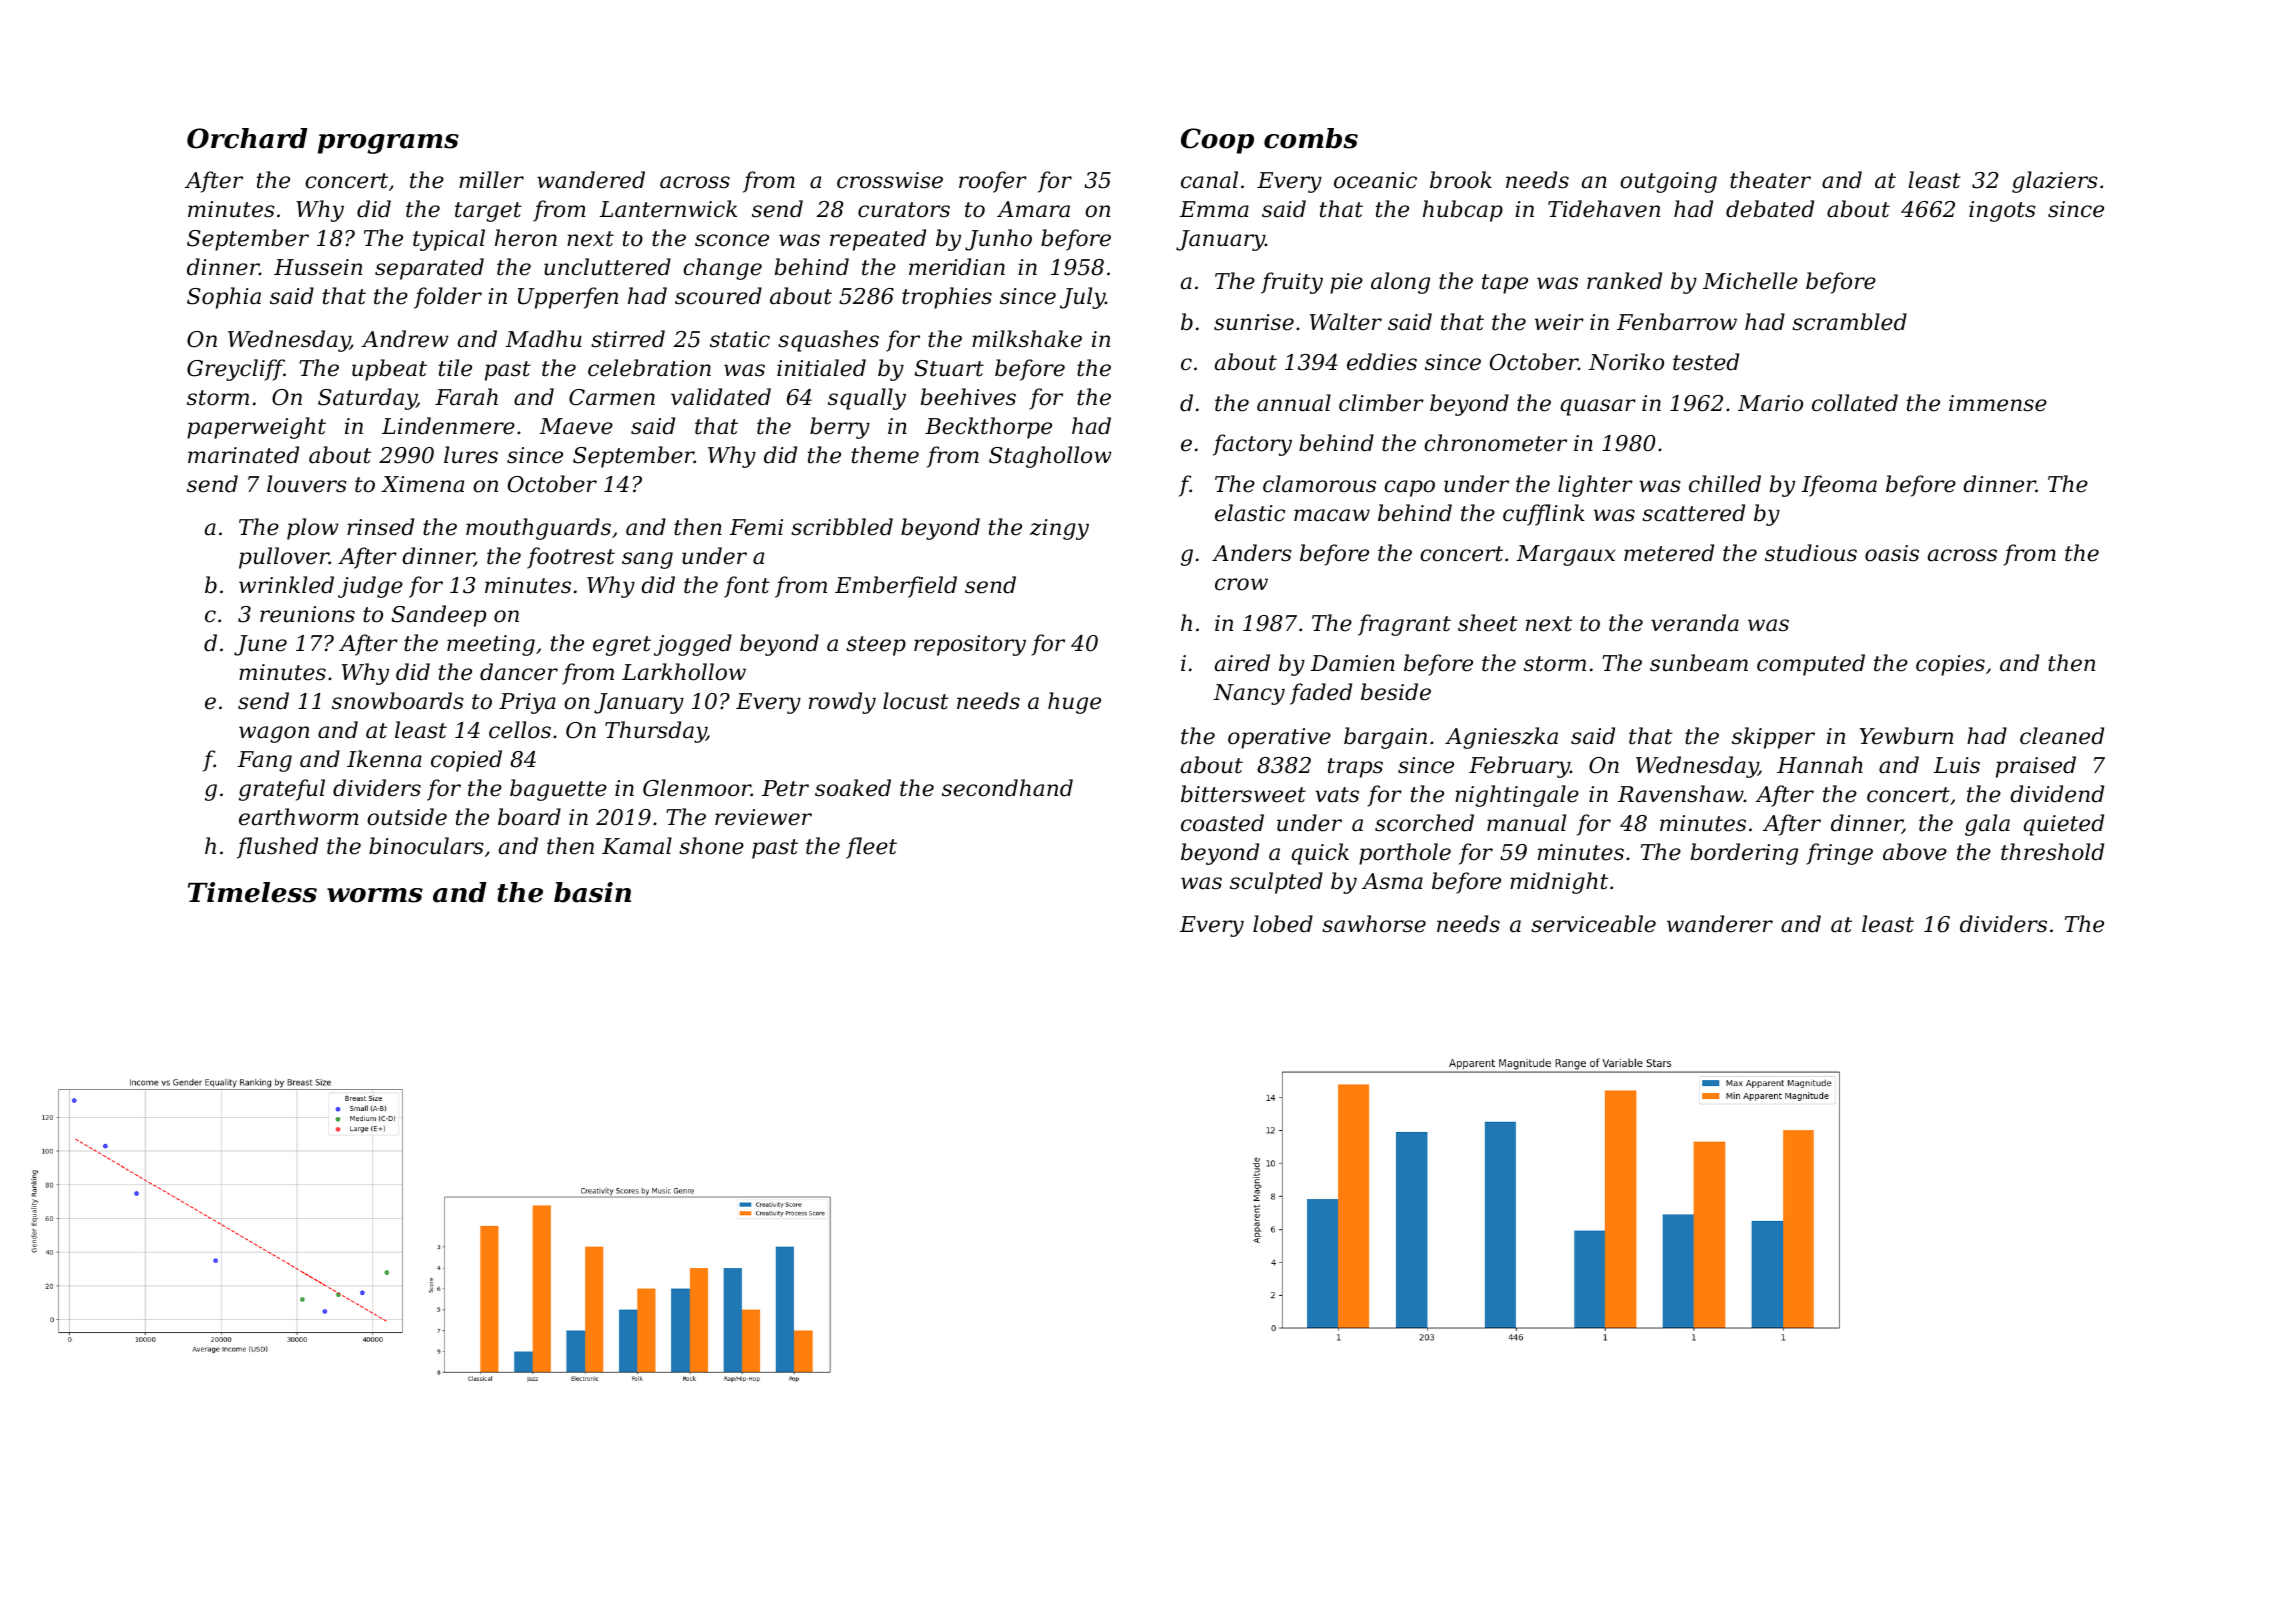  What do you see at coordinates (544, 339) in the document?
I see `Madhu` at bounding box center [544, 339].
